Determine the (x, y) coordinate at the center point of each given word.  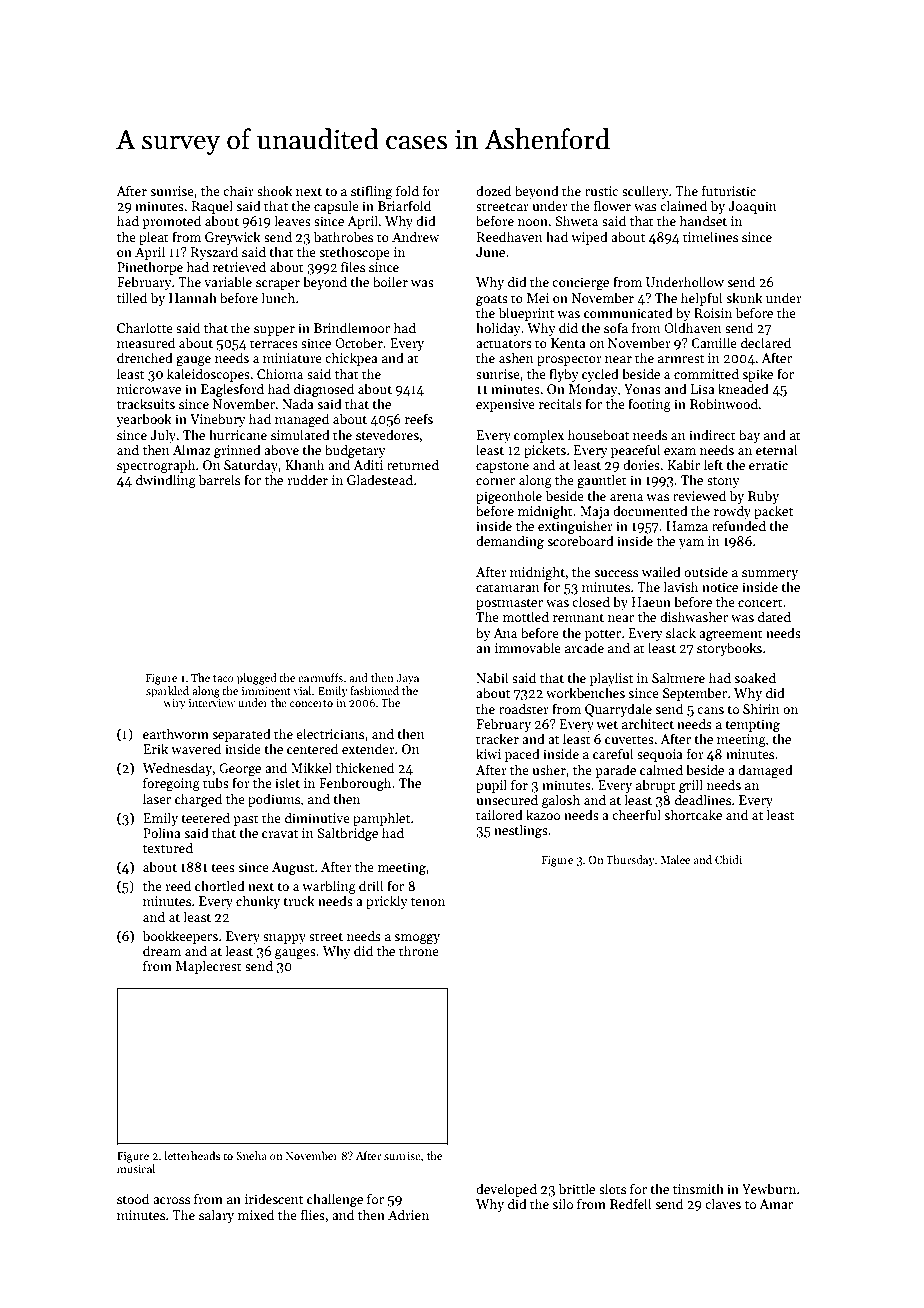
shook (275, 190)
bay (749, 436)
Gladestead (380, 479)
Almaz (192, 449)
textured (168, 847)
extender (368, 748)
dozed (493, 190)
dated (774, 616)
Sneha (251, 1155)
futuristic (729, 190)
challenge (335, 1200)
